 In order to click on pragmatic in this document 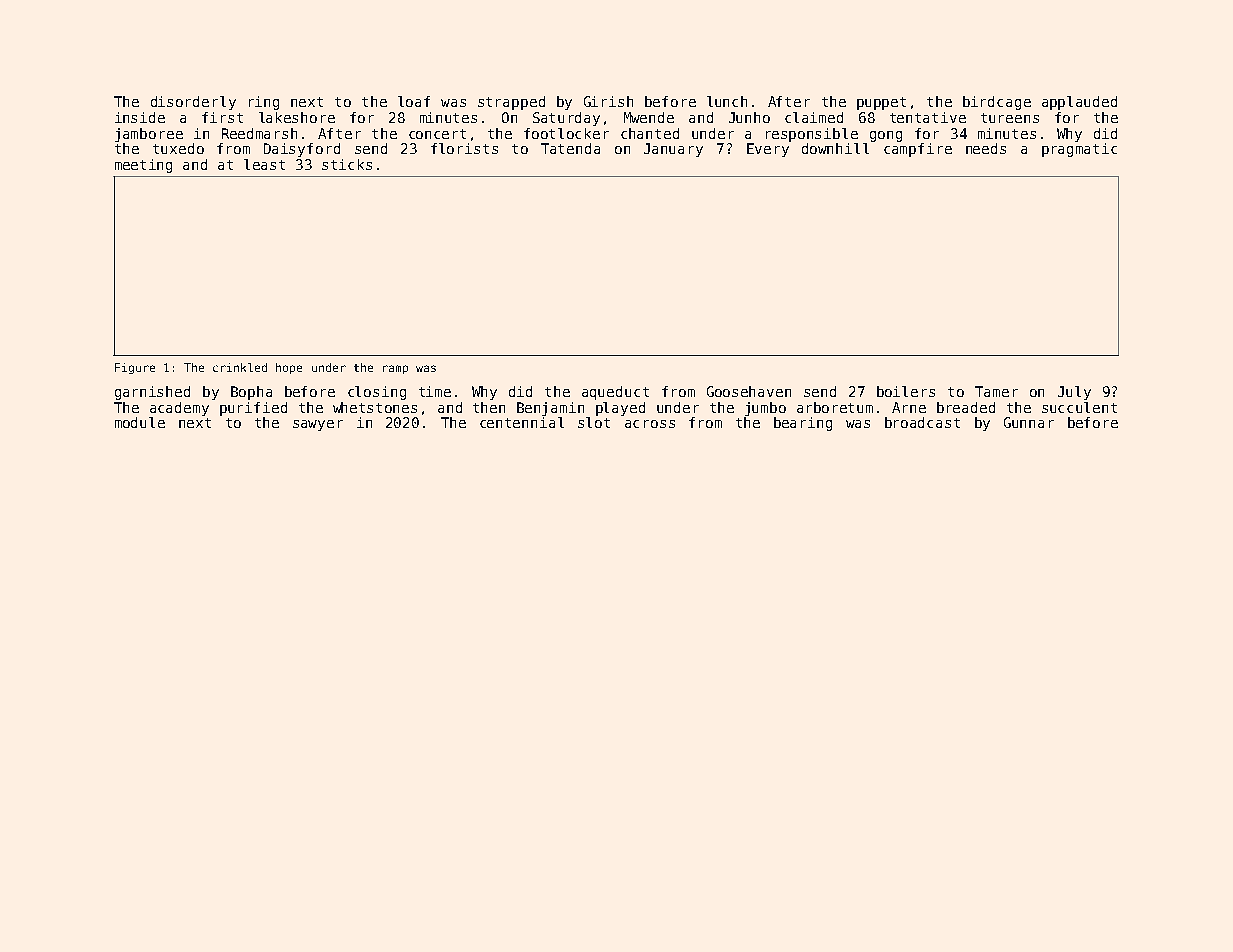, I will do `click(1079, 150)`.
